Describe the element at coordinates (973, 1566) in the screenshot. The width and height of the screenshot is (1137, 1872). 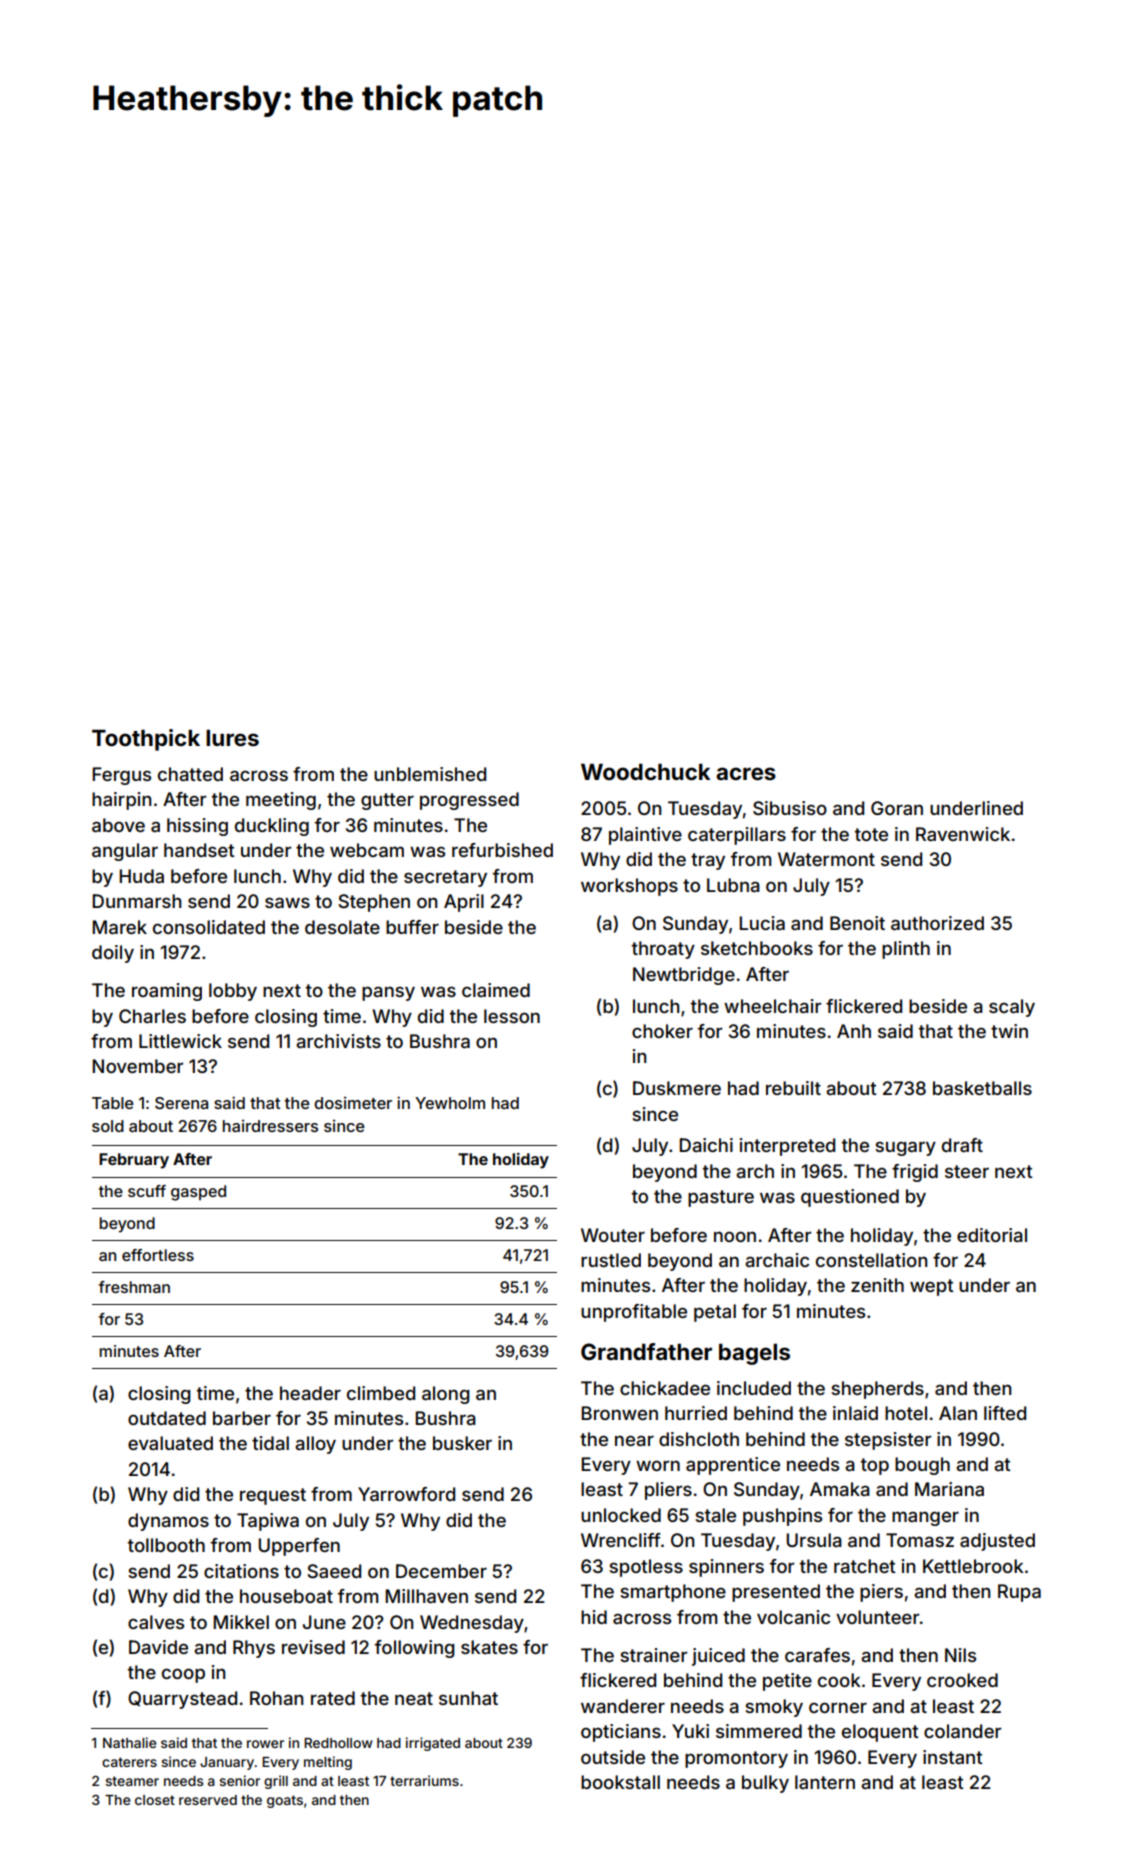
I see `Kettlebrook` at that location.
